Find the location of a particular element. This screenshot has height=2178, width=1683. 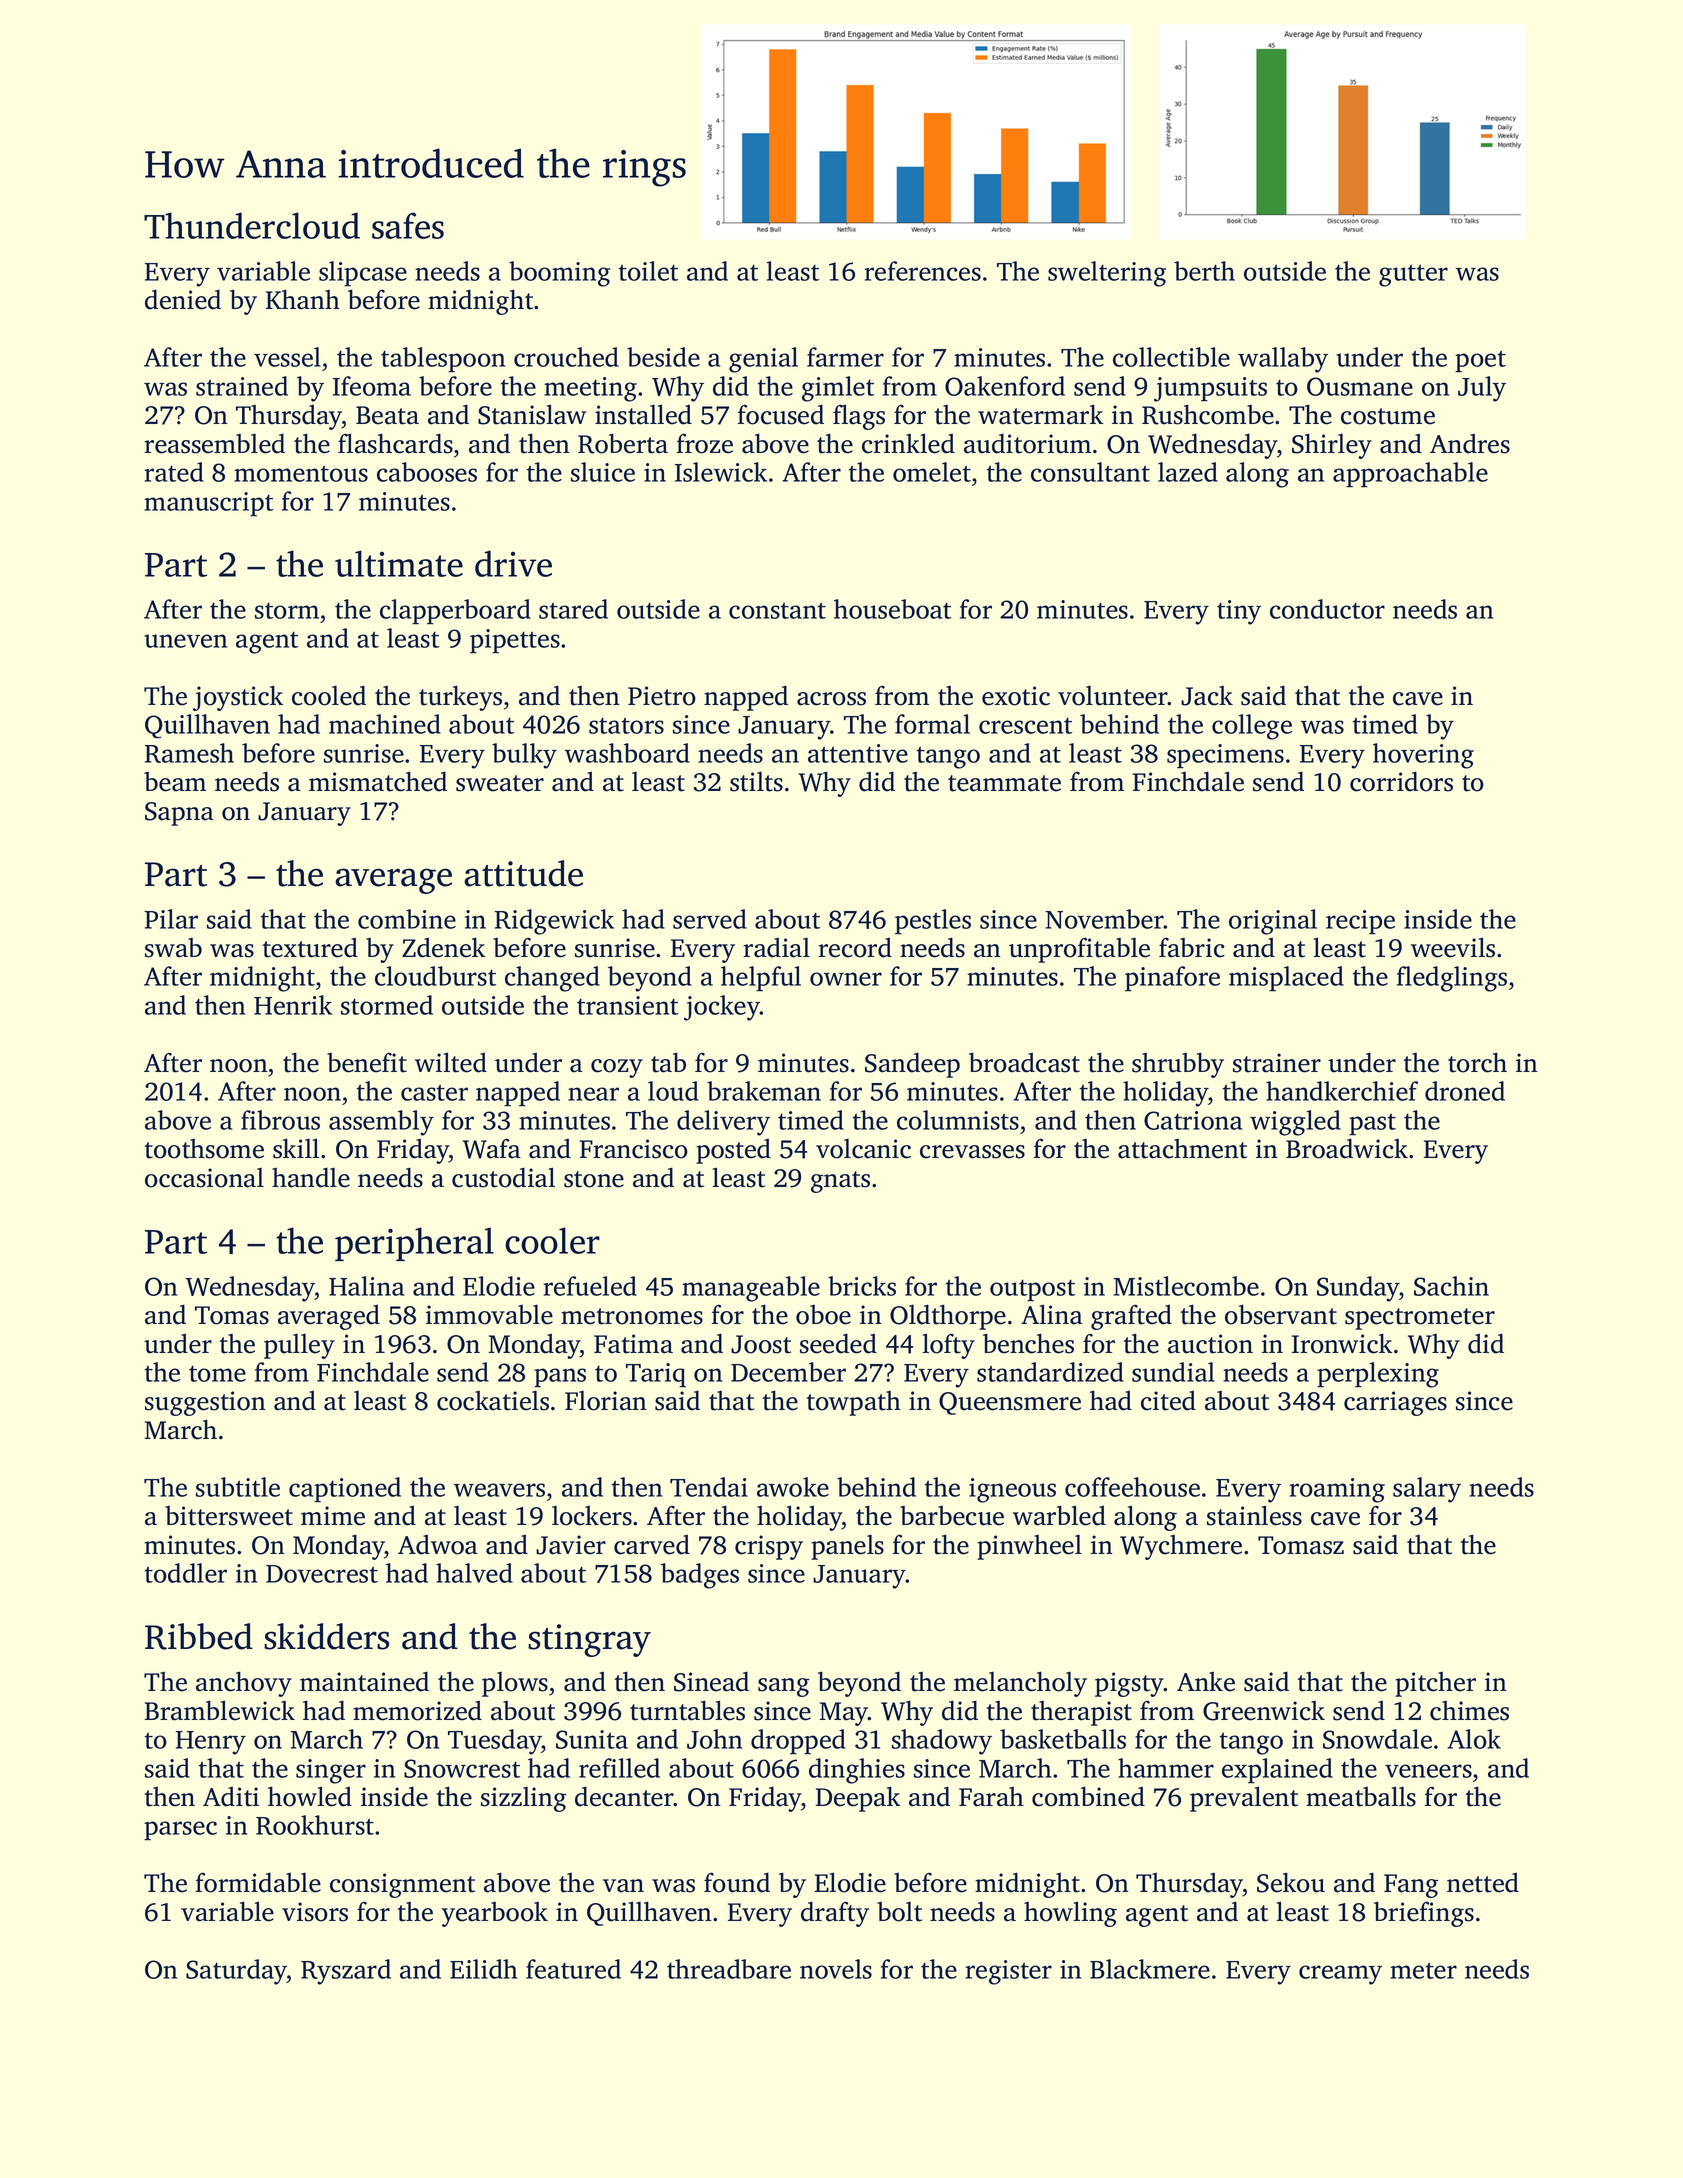

drafty is located at coordinates (835, 1914).
